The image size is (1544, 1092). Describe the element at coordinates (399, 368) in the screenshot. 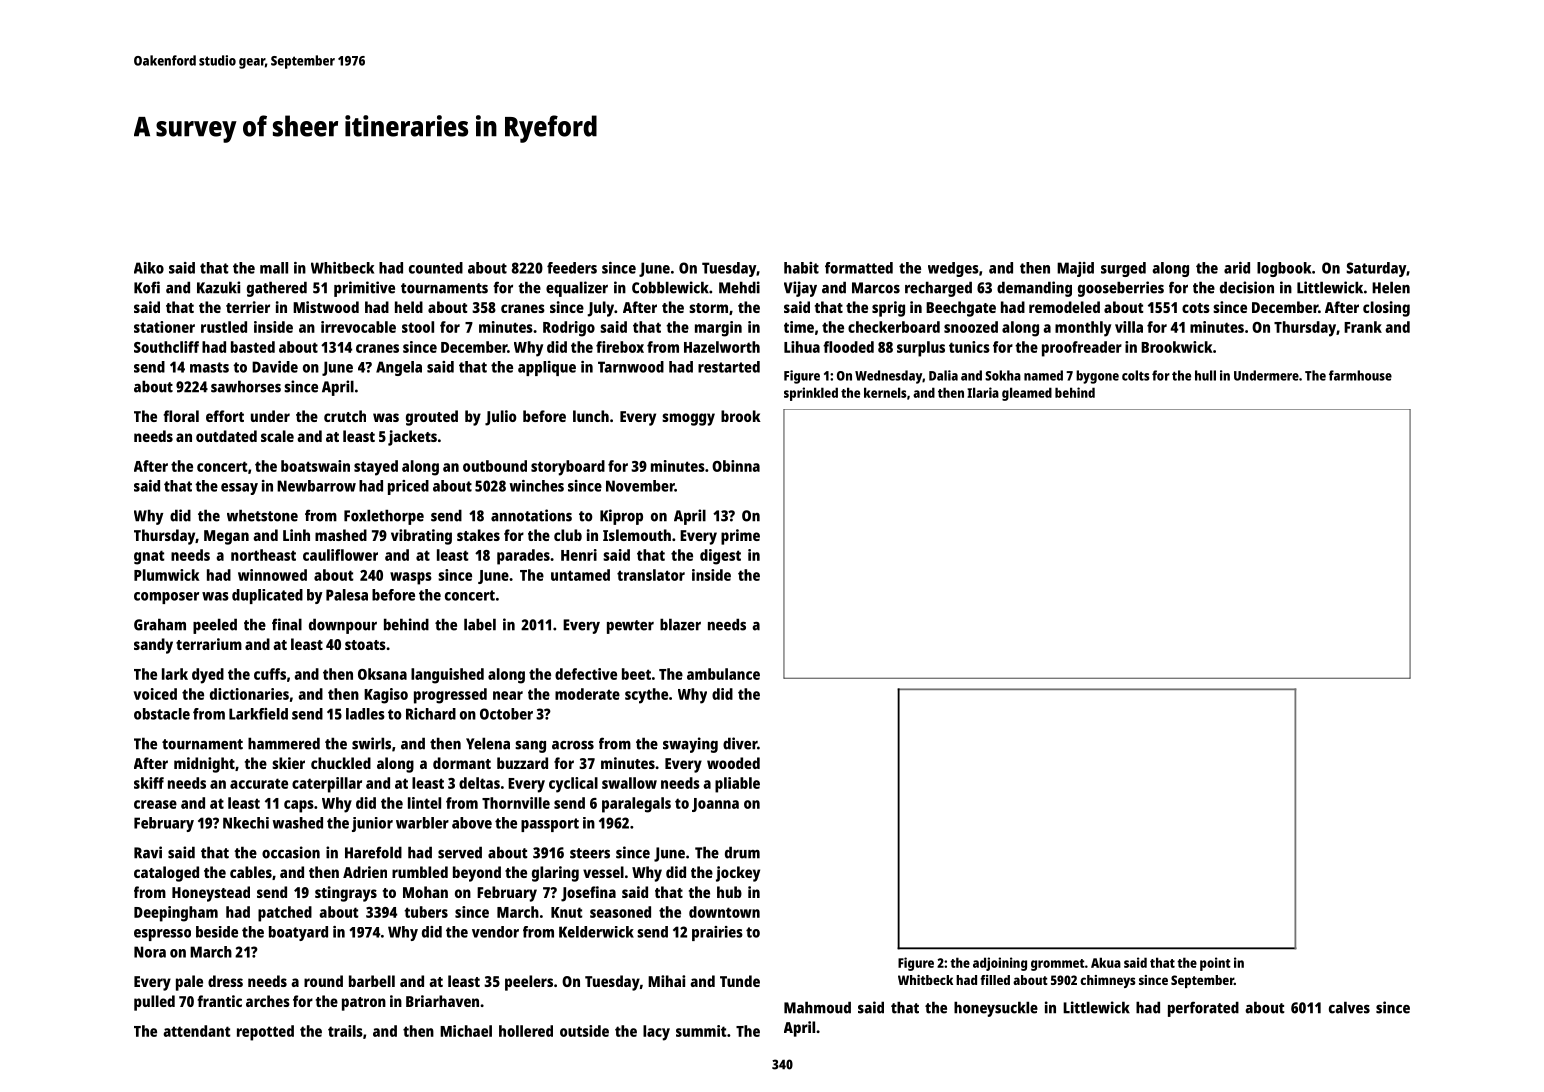

I see `Angela` at that location.
